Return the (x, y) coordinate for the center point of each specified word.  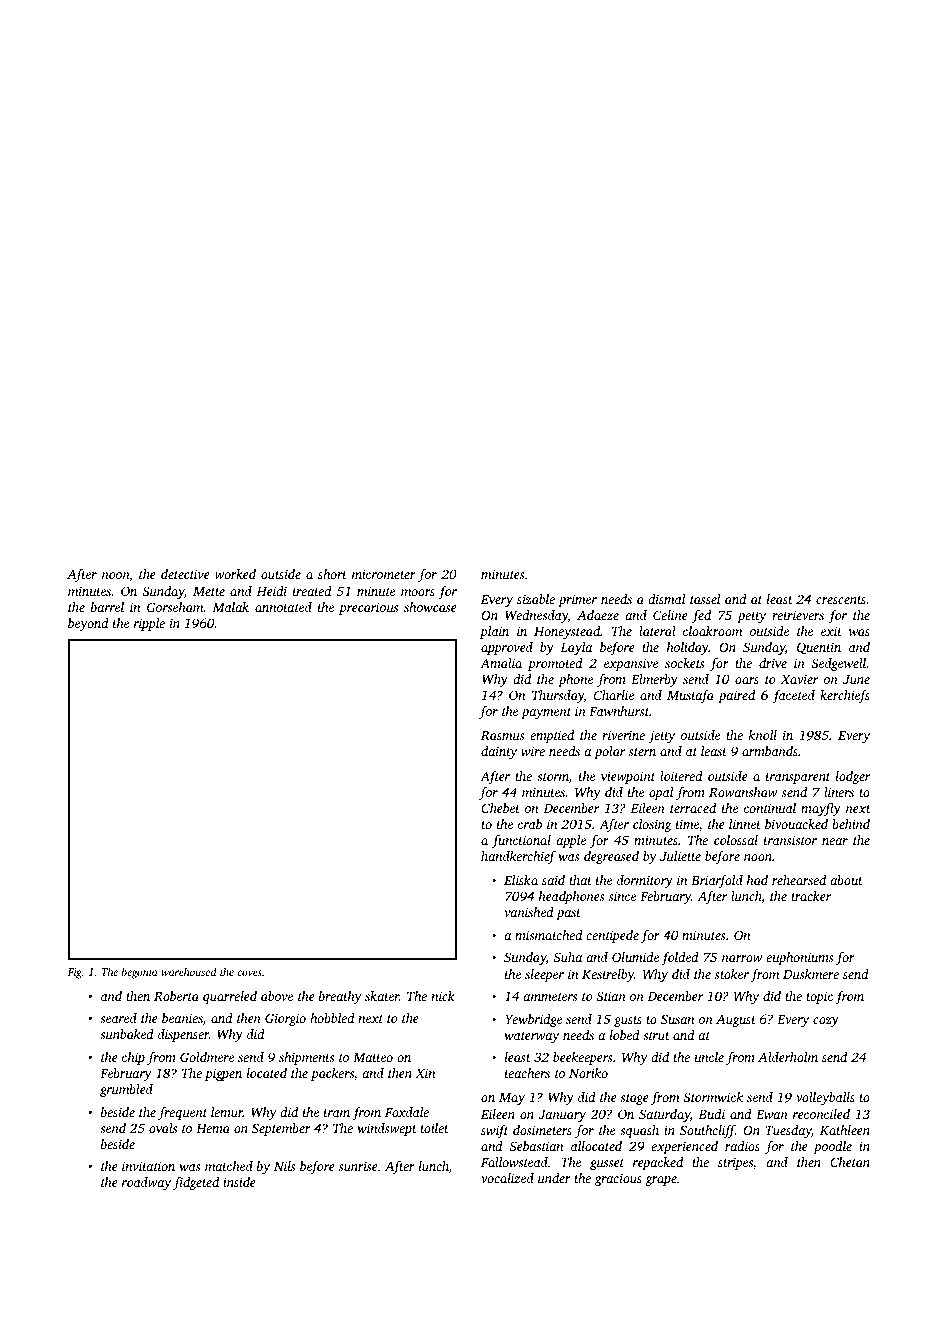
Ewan (772, 1114)
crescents (841, 600)
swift (494, 1131)
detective (185, 574)
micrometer (384, 574)
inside (239, 1182)
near (835, 841)
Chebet (500, 808)
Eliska (521, 880)
